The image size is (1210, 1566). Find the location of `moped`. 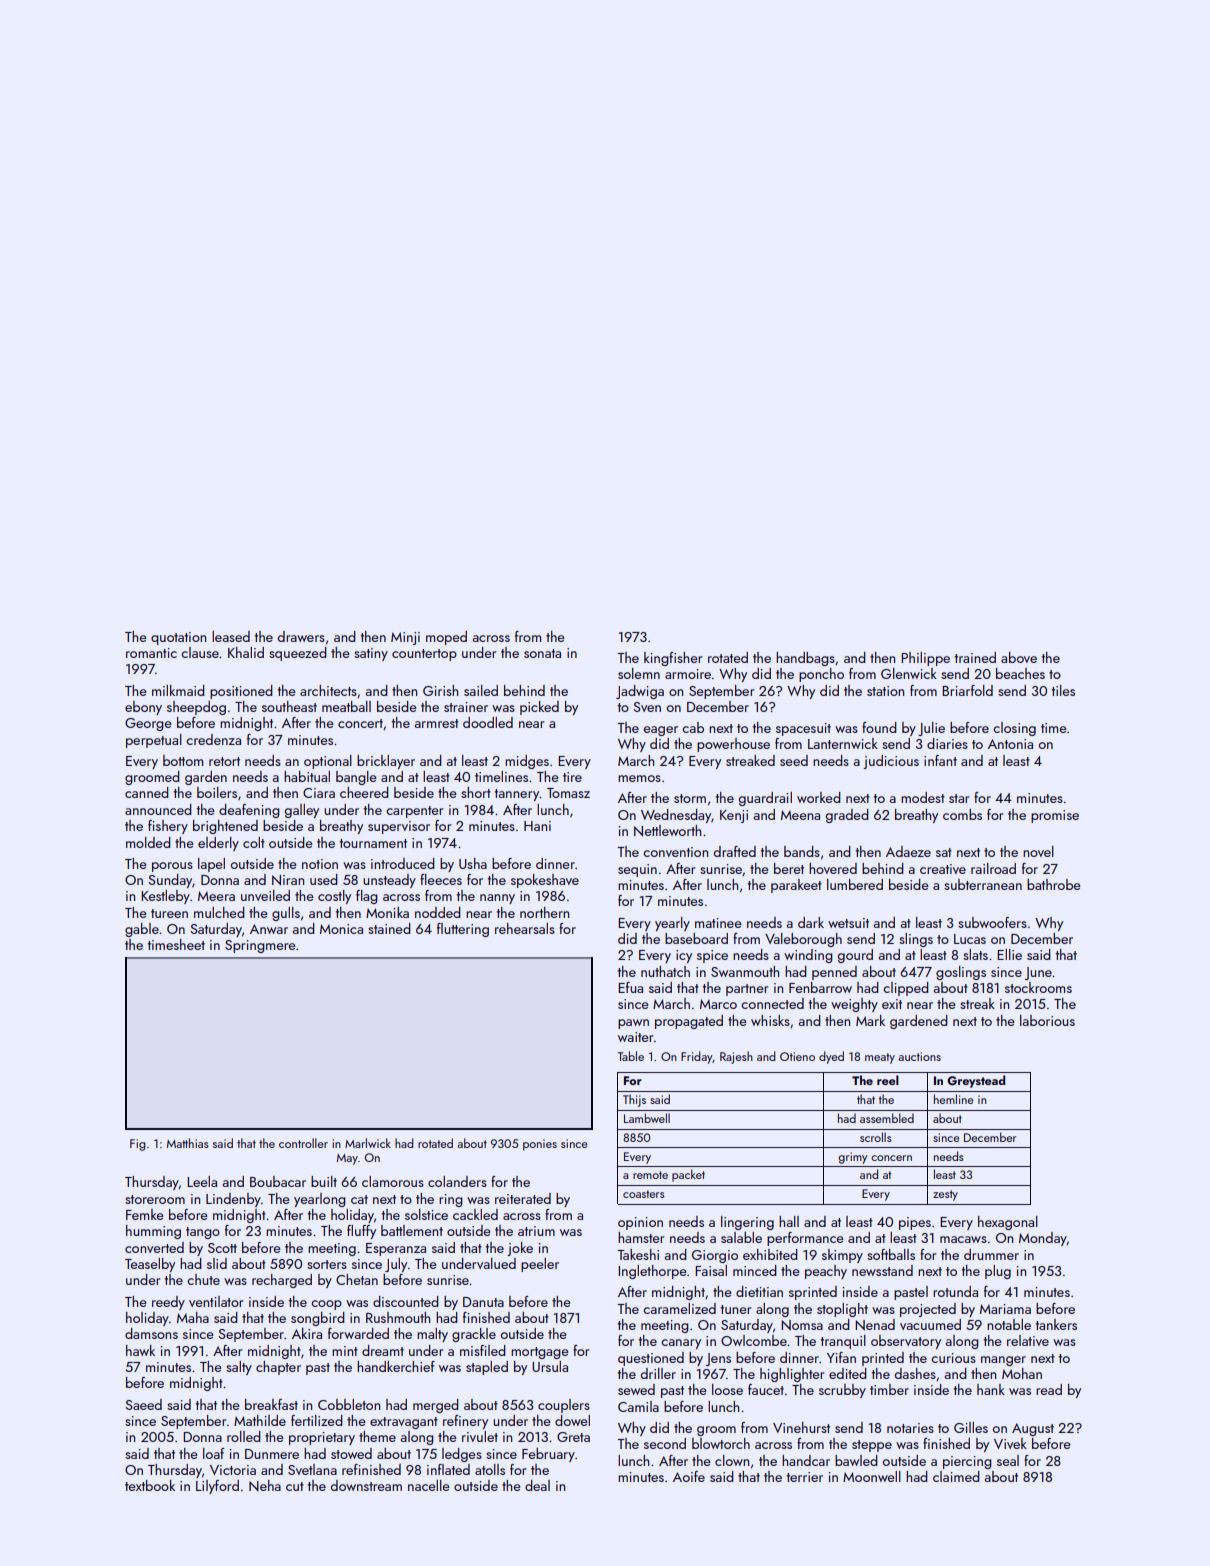

moped is located at coordinates (446, 638).
